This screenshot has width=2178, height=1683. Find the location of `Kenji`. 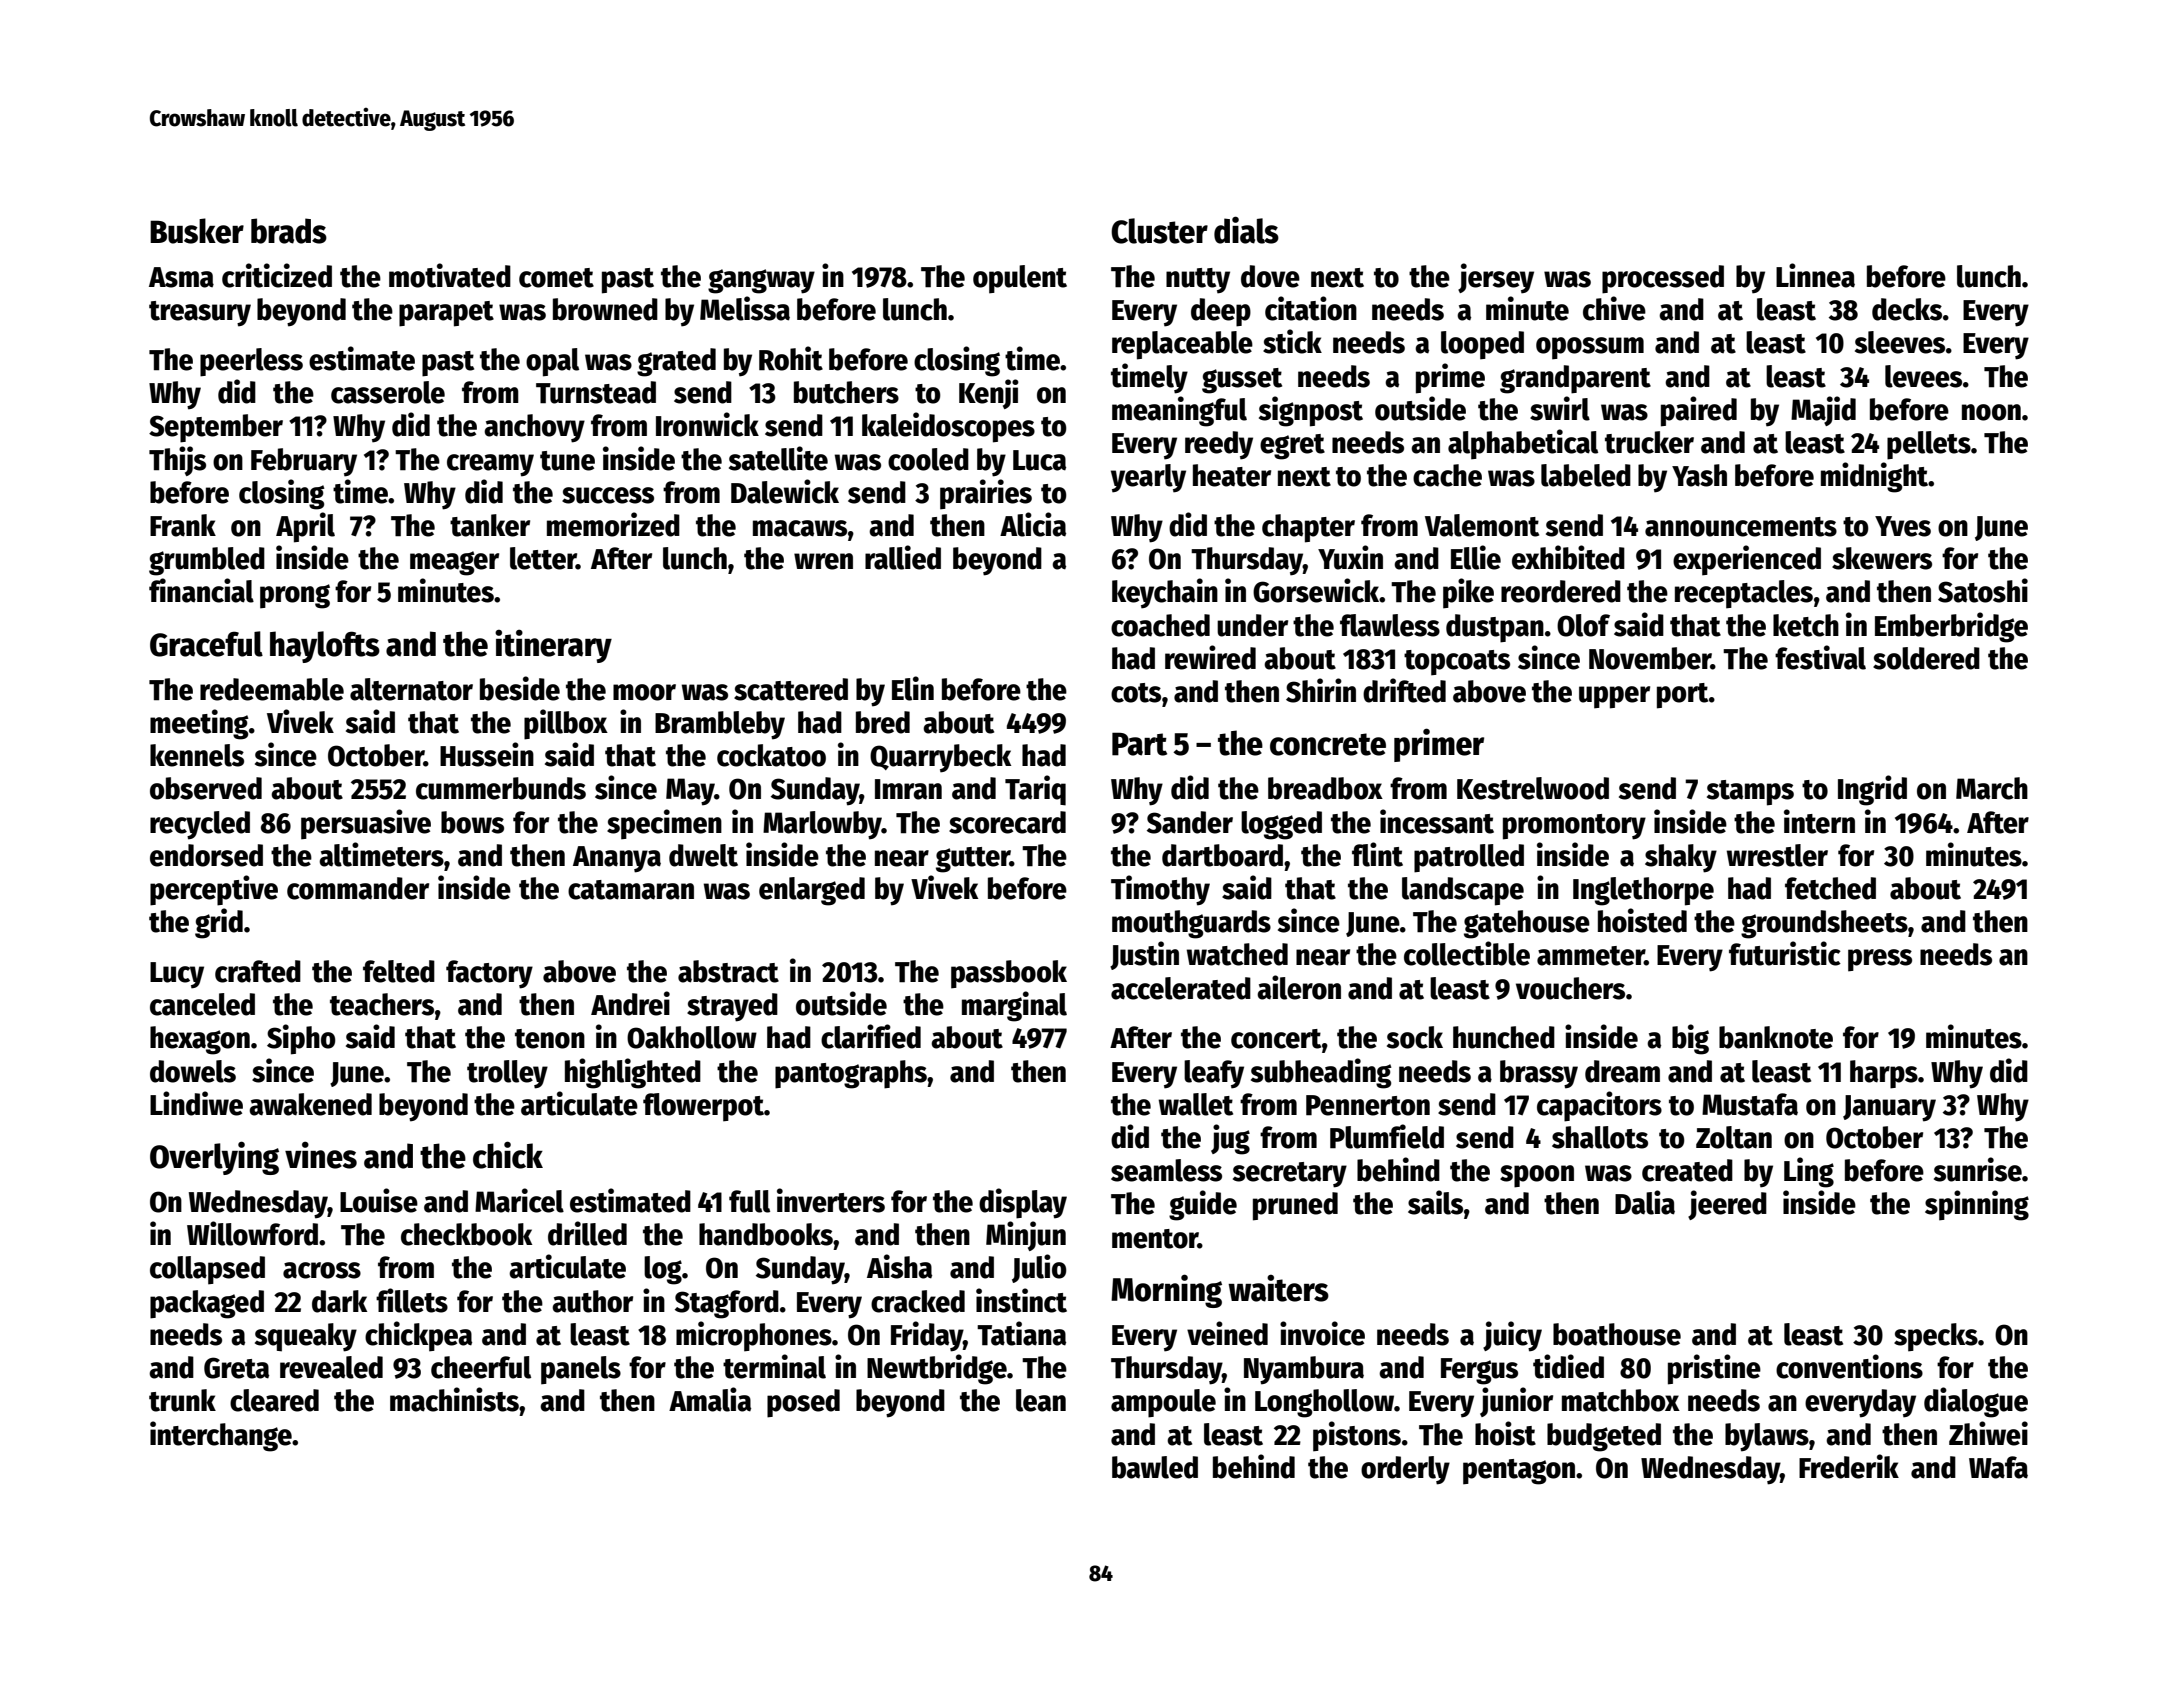

Kenji is located at coordinates (989, 394).
